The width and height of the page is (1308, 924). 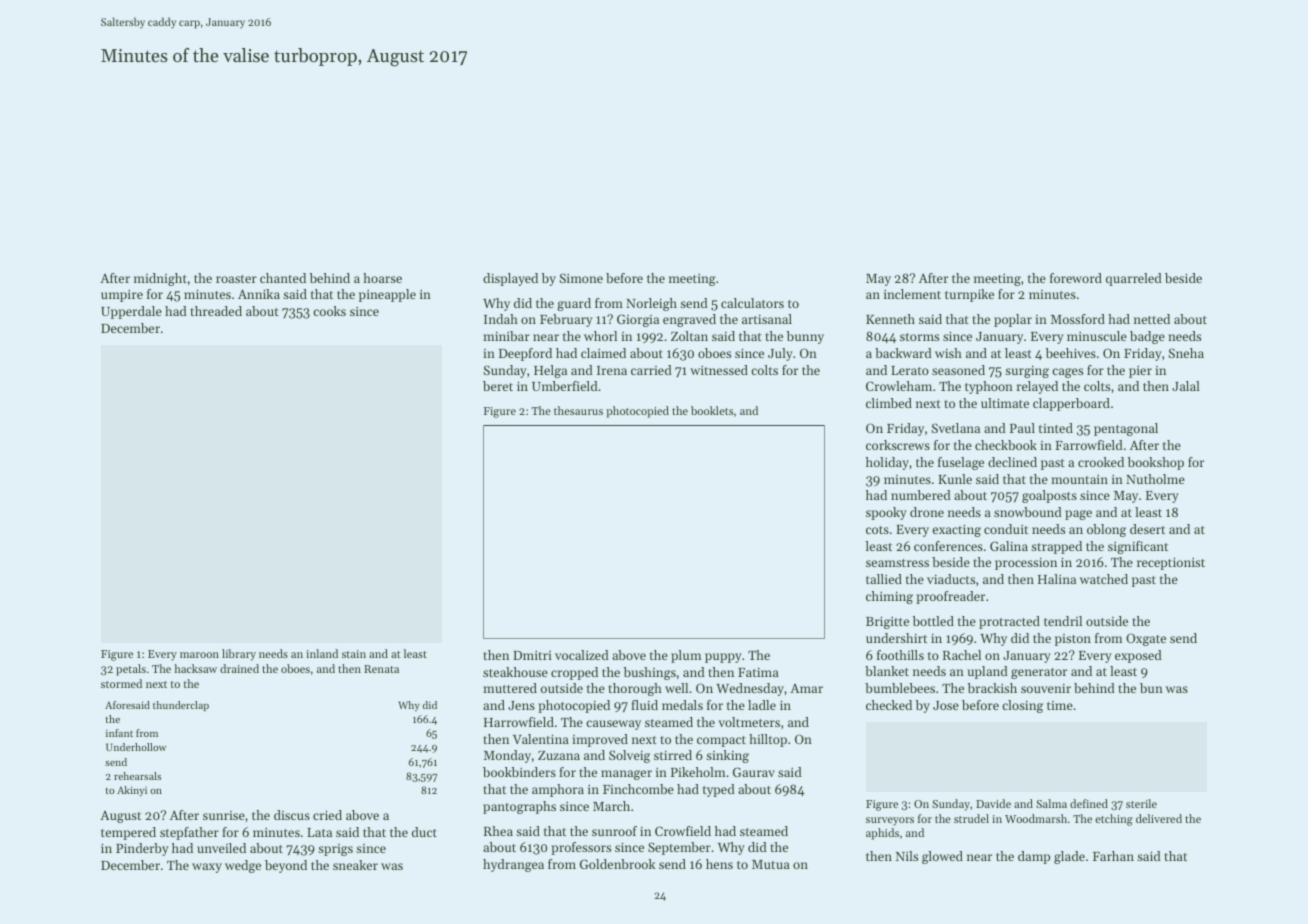 I want to click on sneaker, so click(x=355, y=865).
